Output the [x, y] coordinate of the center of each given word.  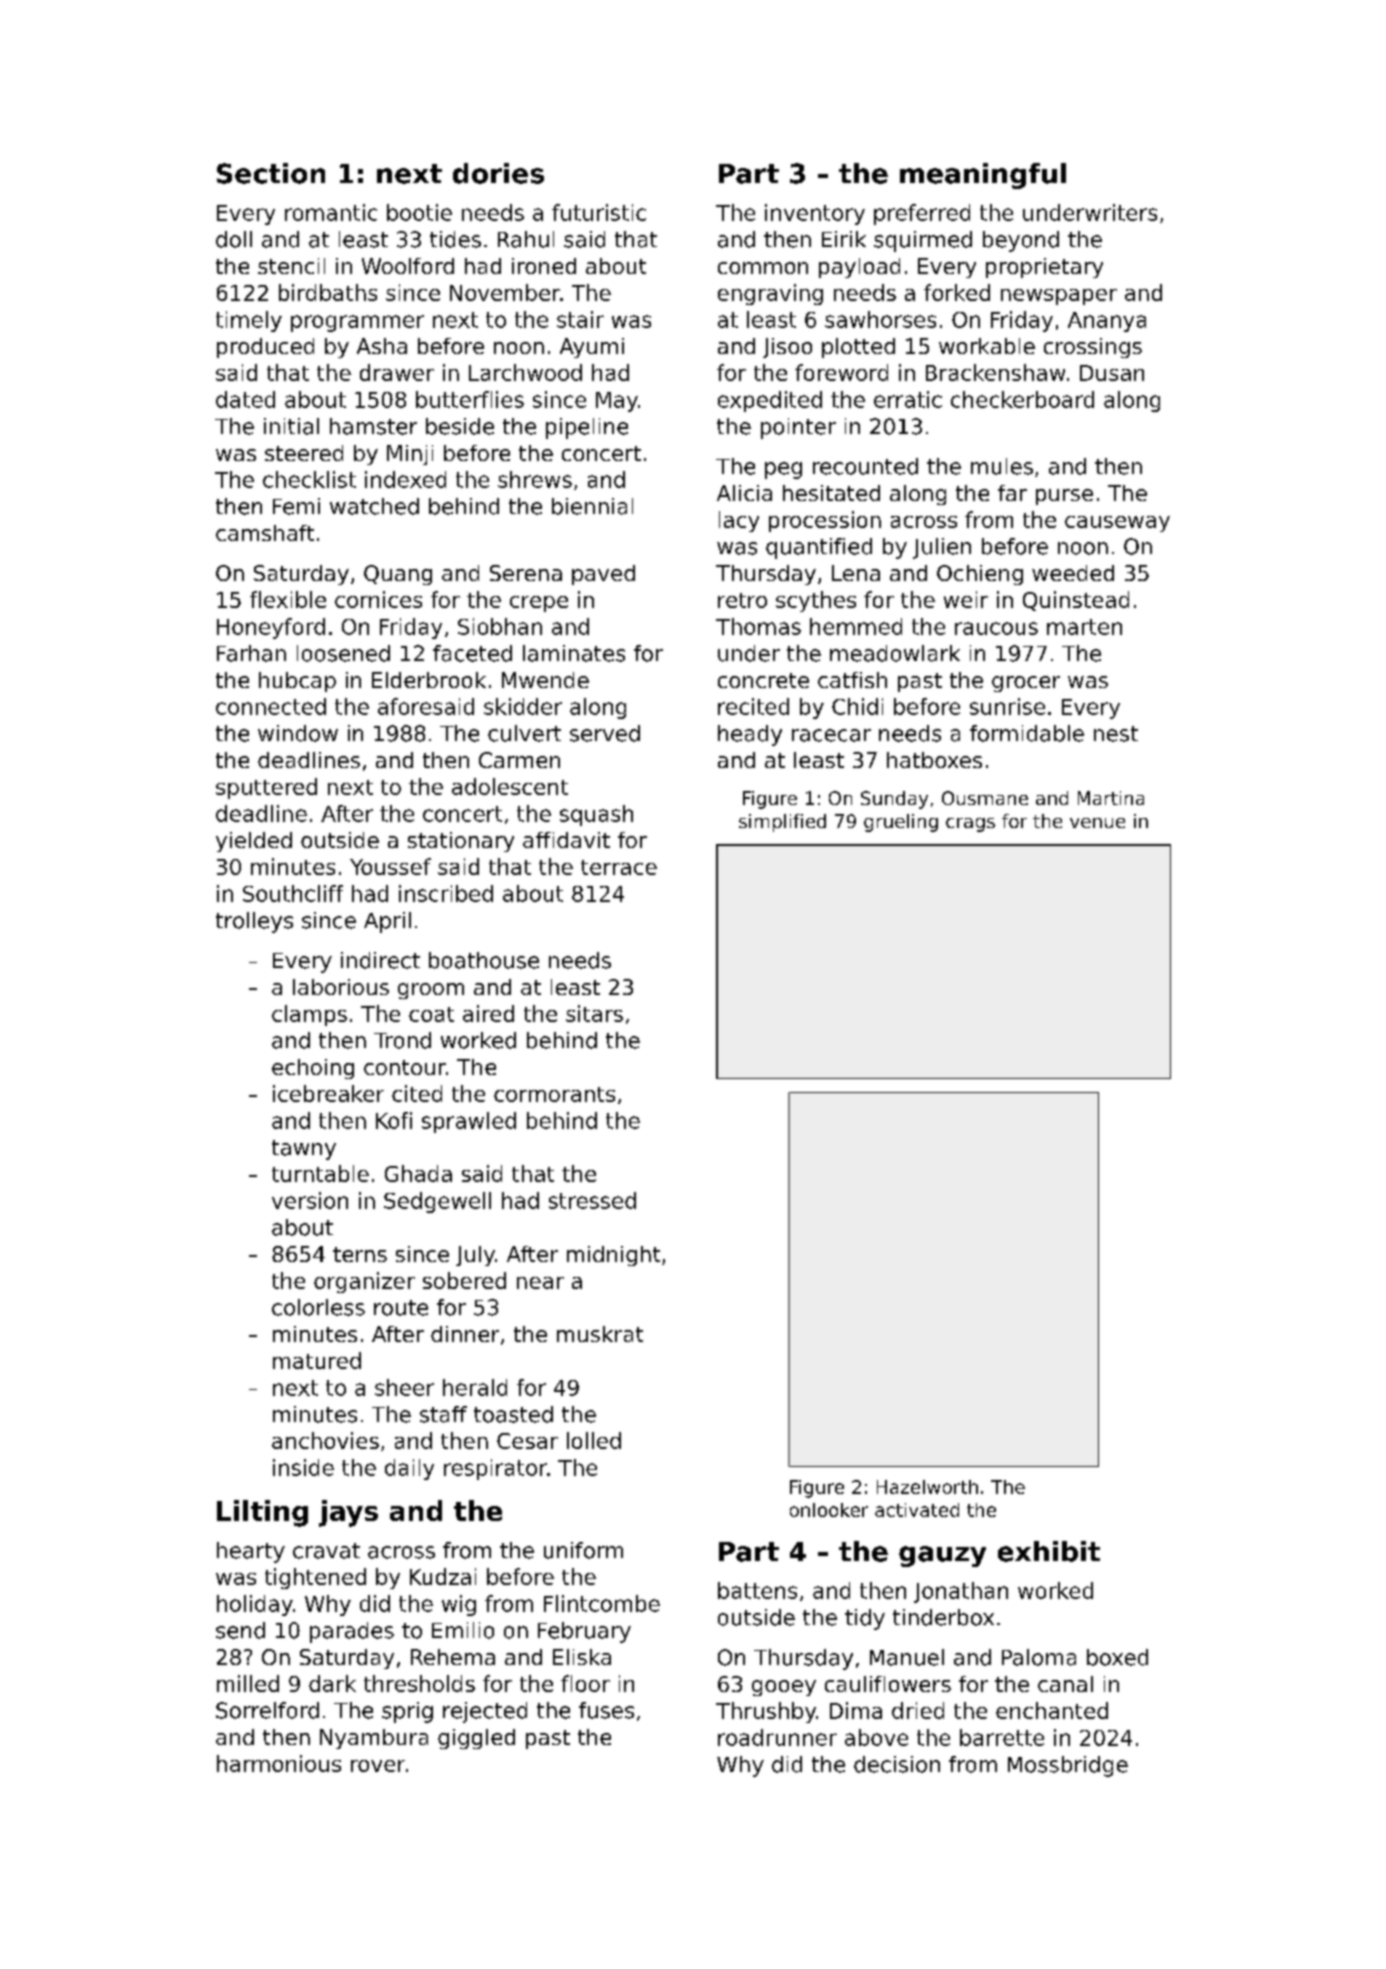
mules [1002, 466]
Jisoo [787, 348]
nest [1116, 734]
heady [750, 735]
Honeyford [271, 628]
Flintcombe [602, 1603]
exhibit [1049, 1551]
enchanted [1052, 1710]
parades [352, 1632]
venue [1097, 823]
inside [303, 1467]
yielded [254, 842]
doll [234, 239]
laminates [574, 653]
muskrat [600, 1334]
